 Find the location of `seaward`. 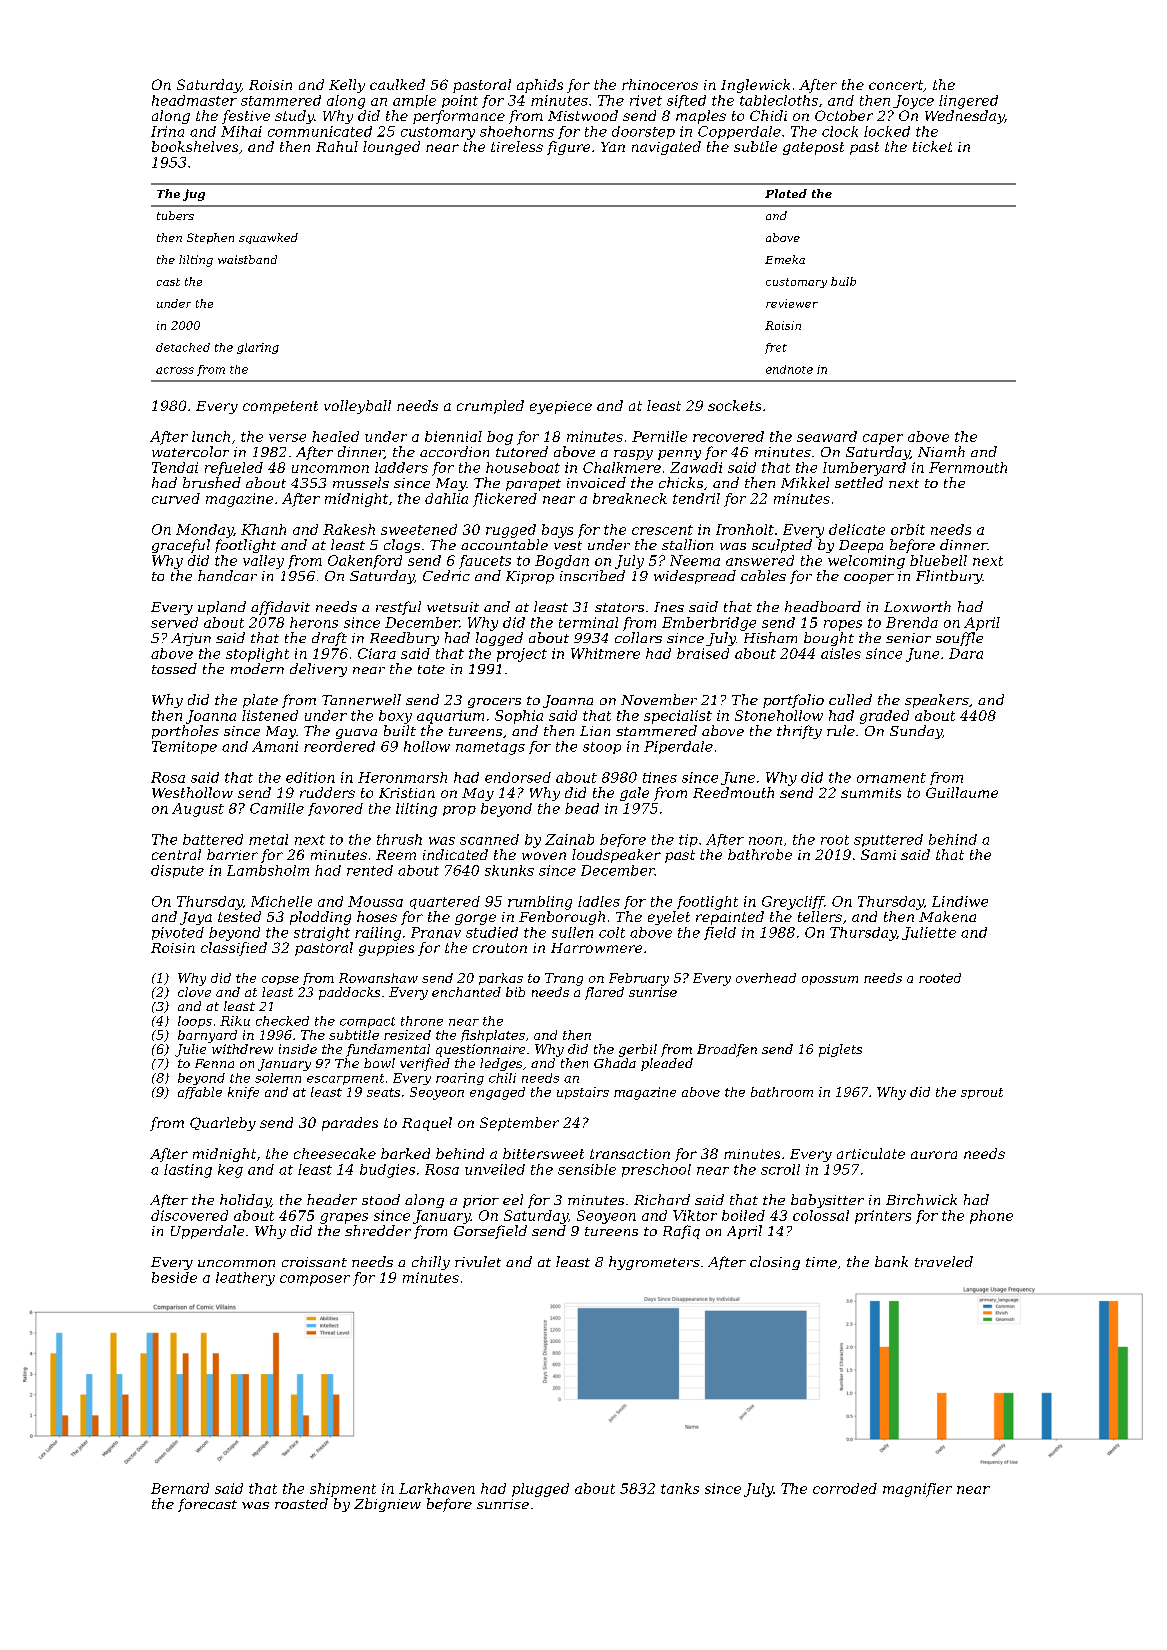

seaward is located at coordinates (827, 436).
